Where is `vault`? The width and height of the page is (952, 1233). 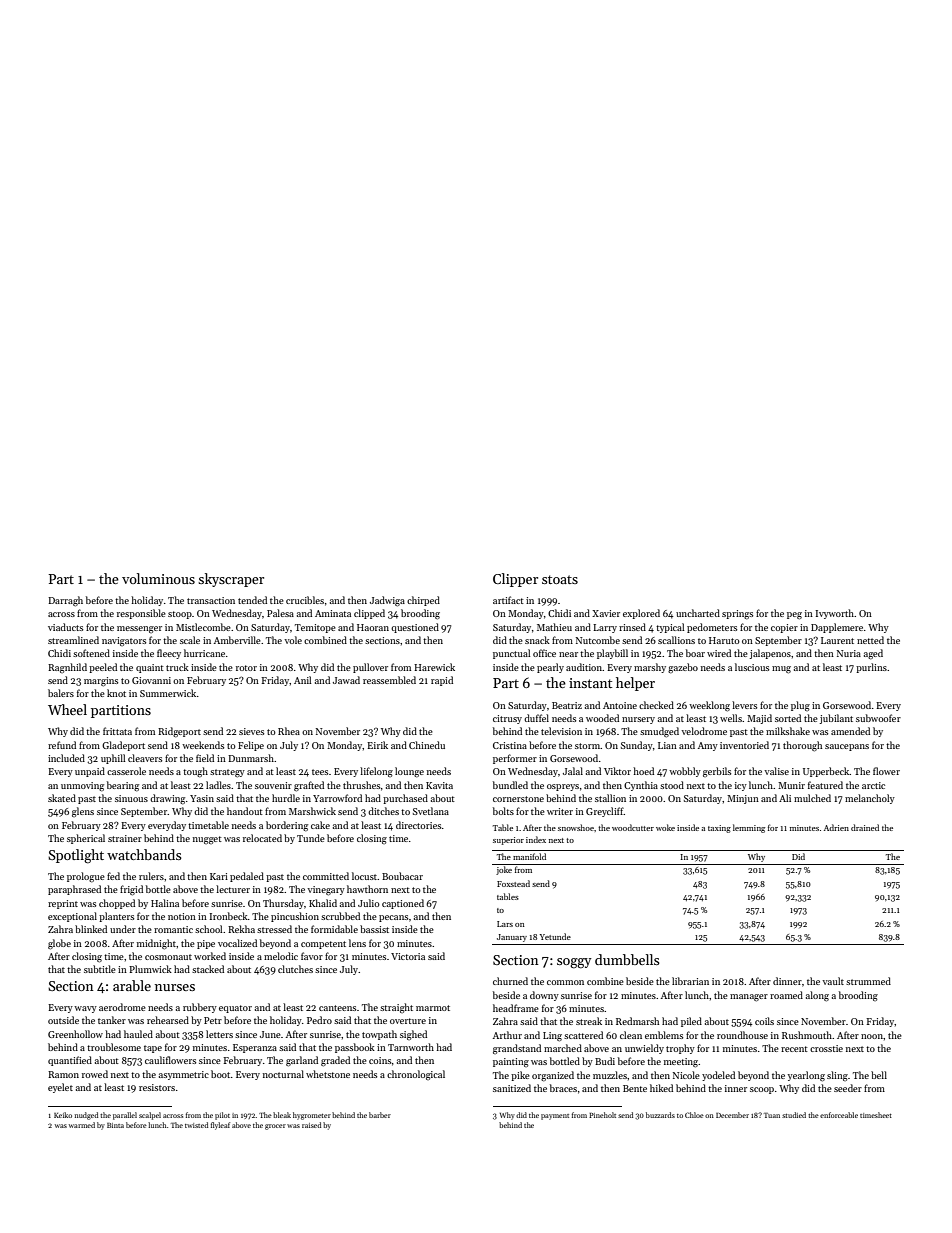
vault is located at coordinates (833, 981).
